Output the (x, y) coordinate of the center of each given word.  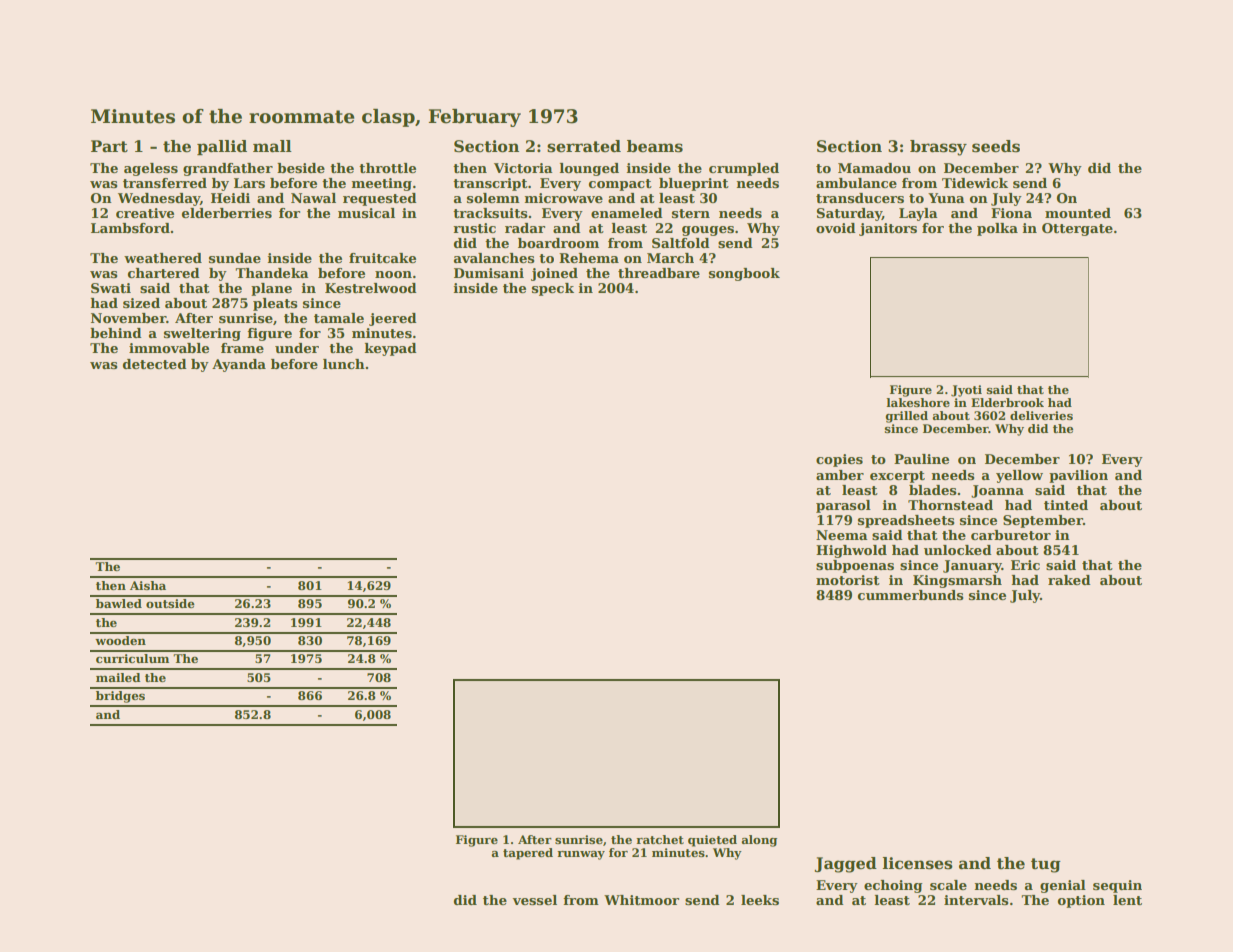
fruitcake (382, 258)
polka (997, 229)
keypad (390, 349)
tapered (528, 854)
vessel (534, 900)
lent (1127, 900)
